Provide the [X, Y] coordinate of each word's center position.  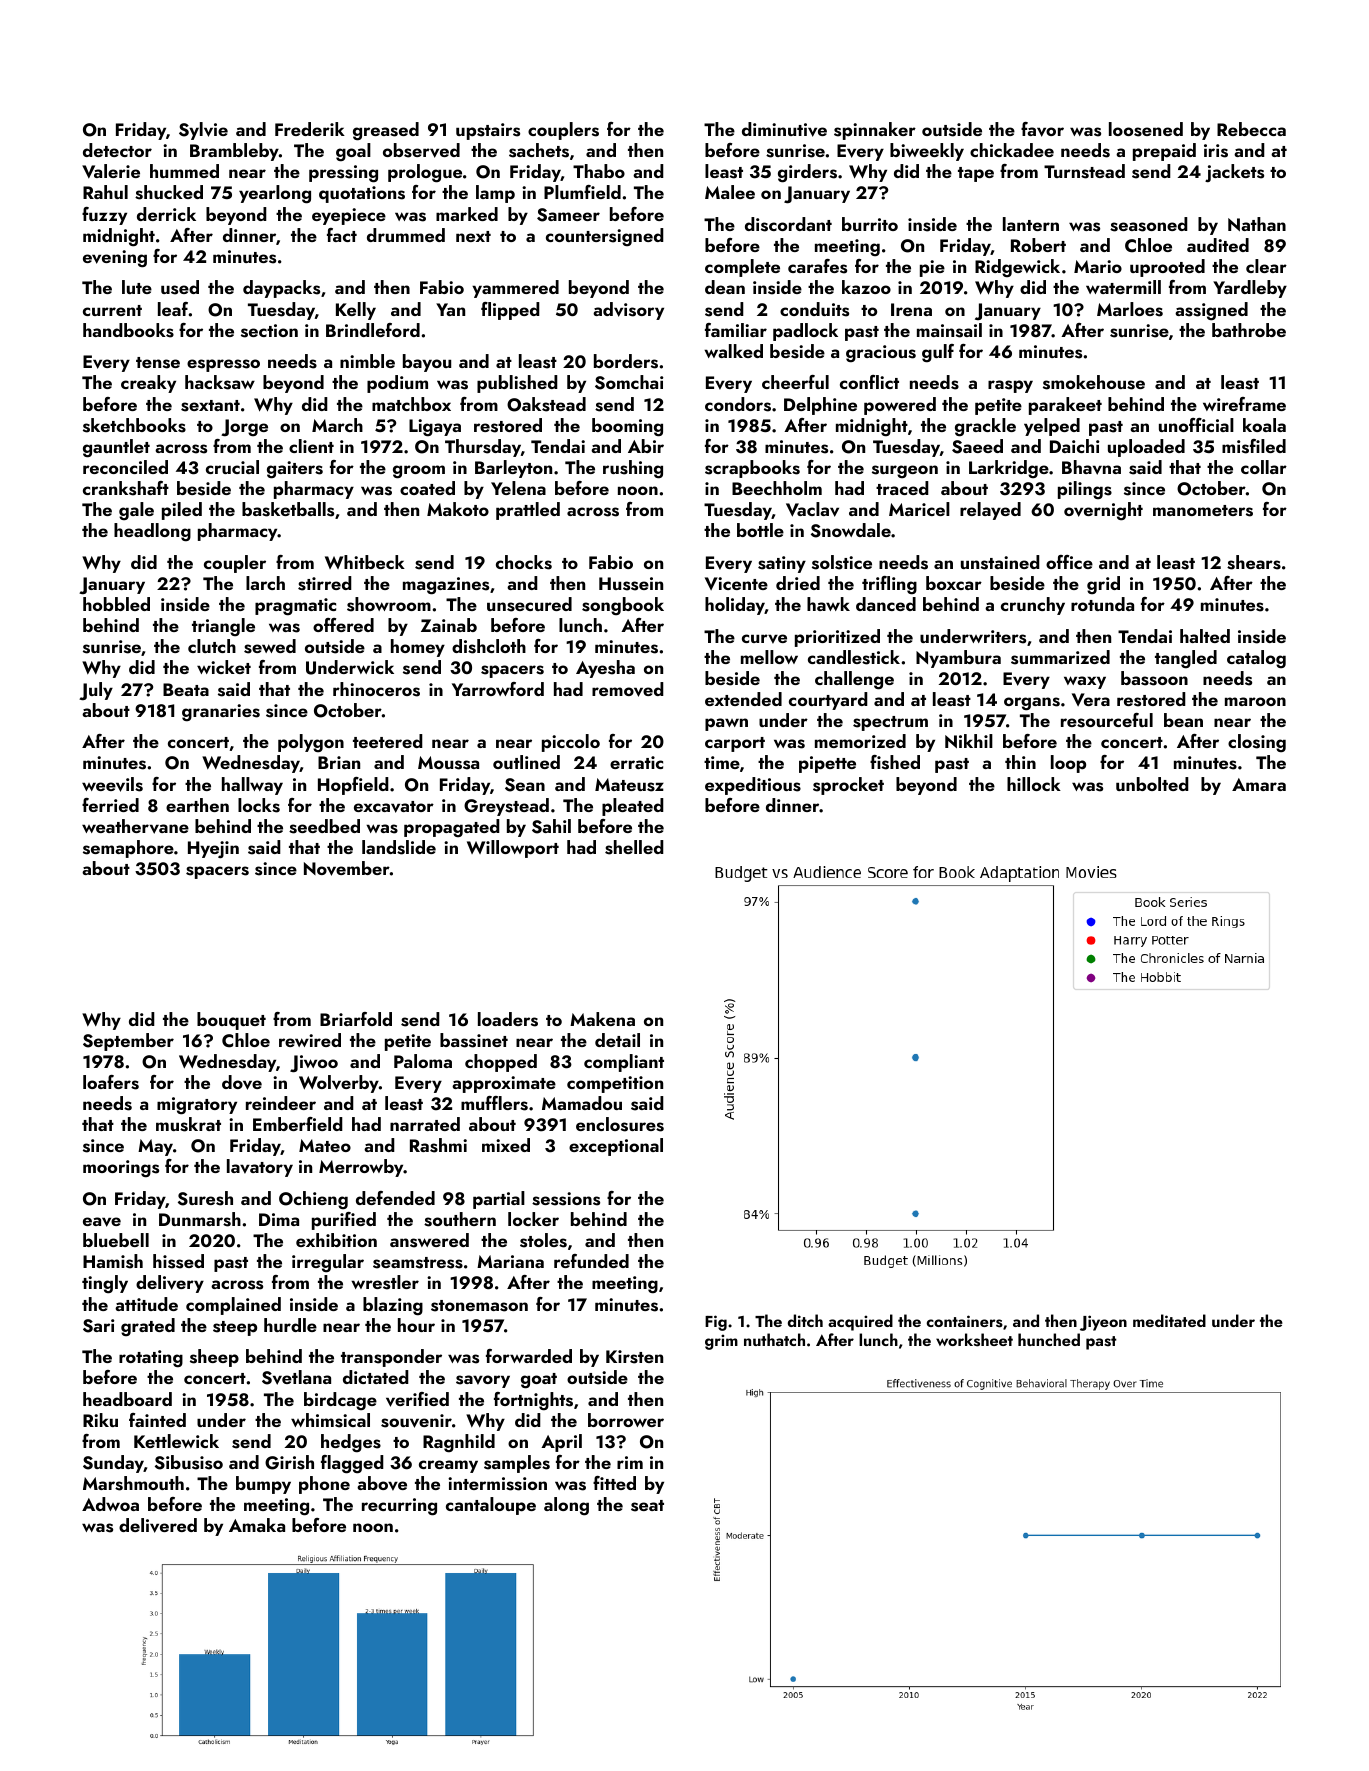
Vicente [736, 583]
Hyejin [213, 850]
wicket [224, 667]
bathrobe [1249, 330]
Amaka [257, 1525]
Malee [730, 192]
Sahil [551, 826]
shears [1254, 562]
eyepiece [349, 216]
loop [1068, 764]
